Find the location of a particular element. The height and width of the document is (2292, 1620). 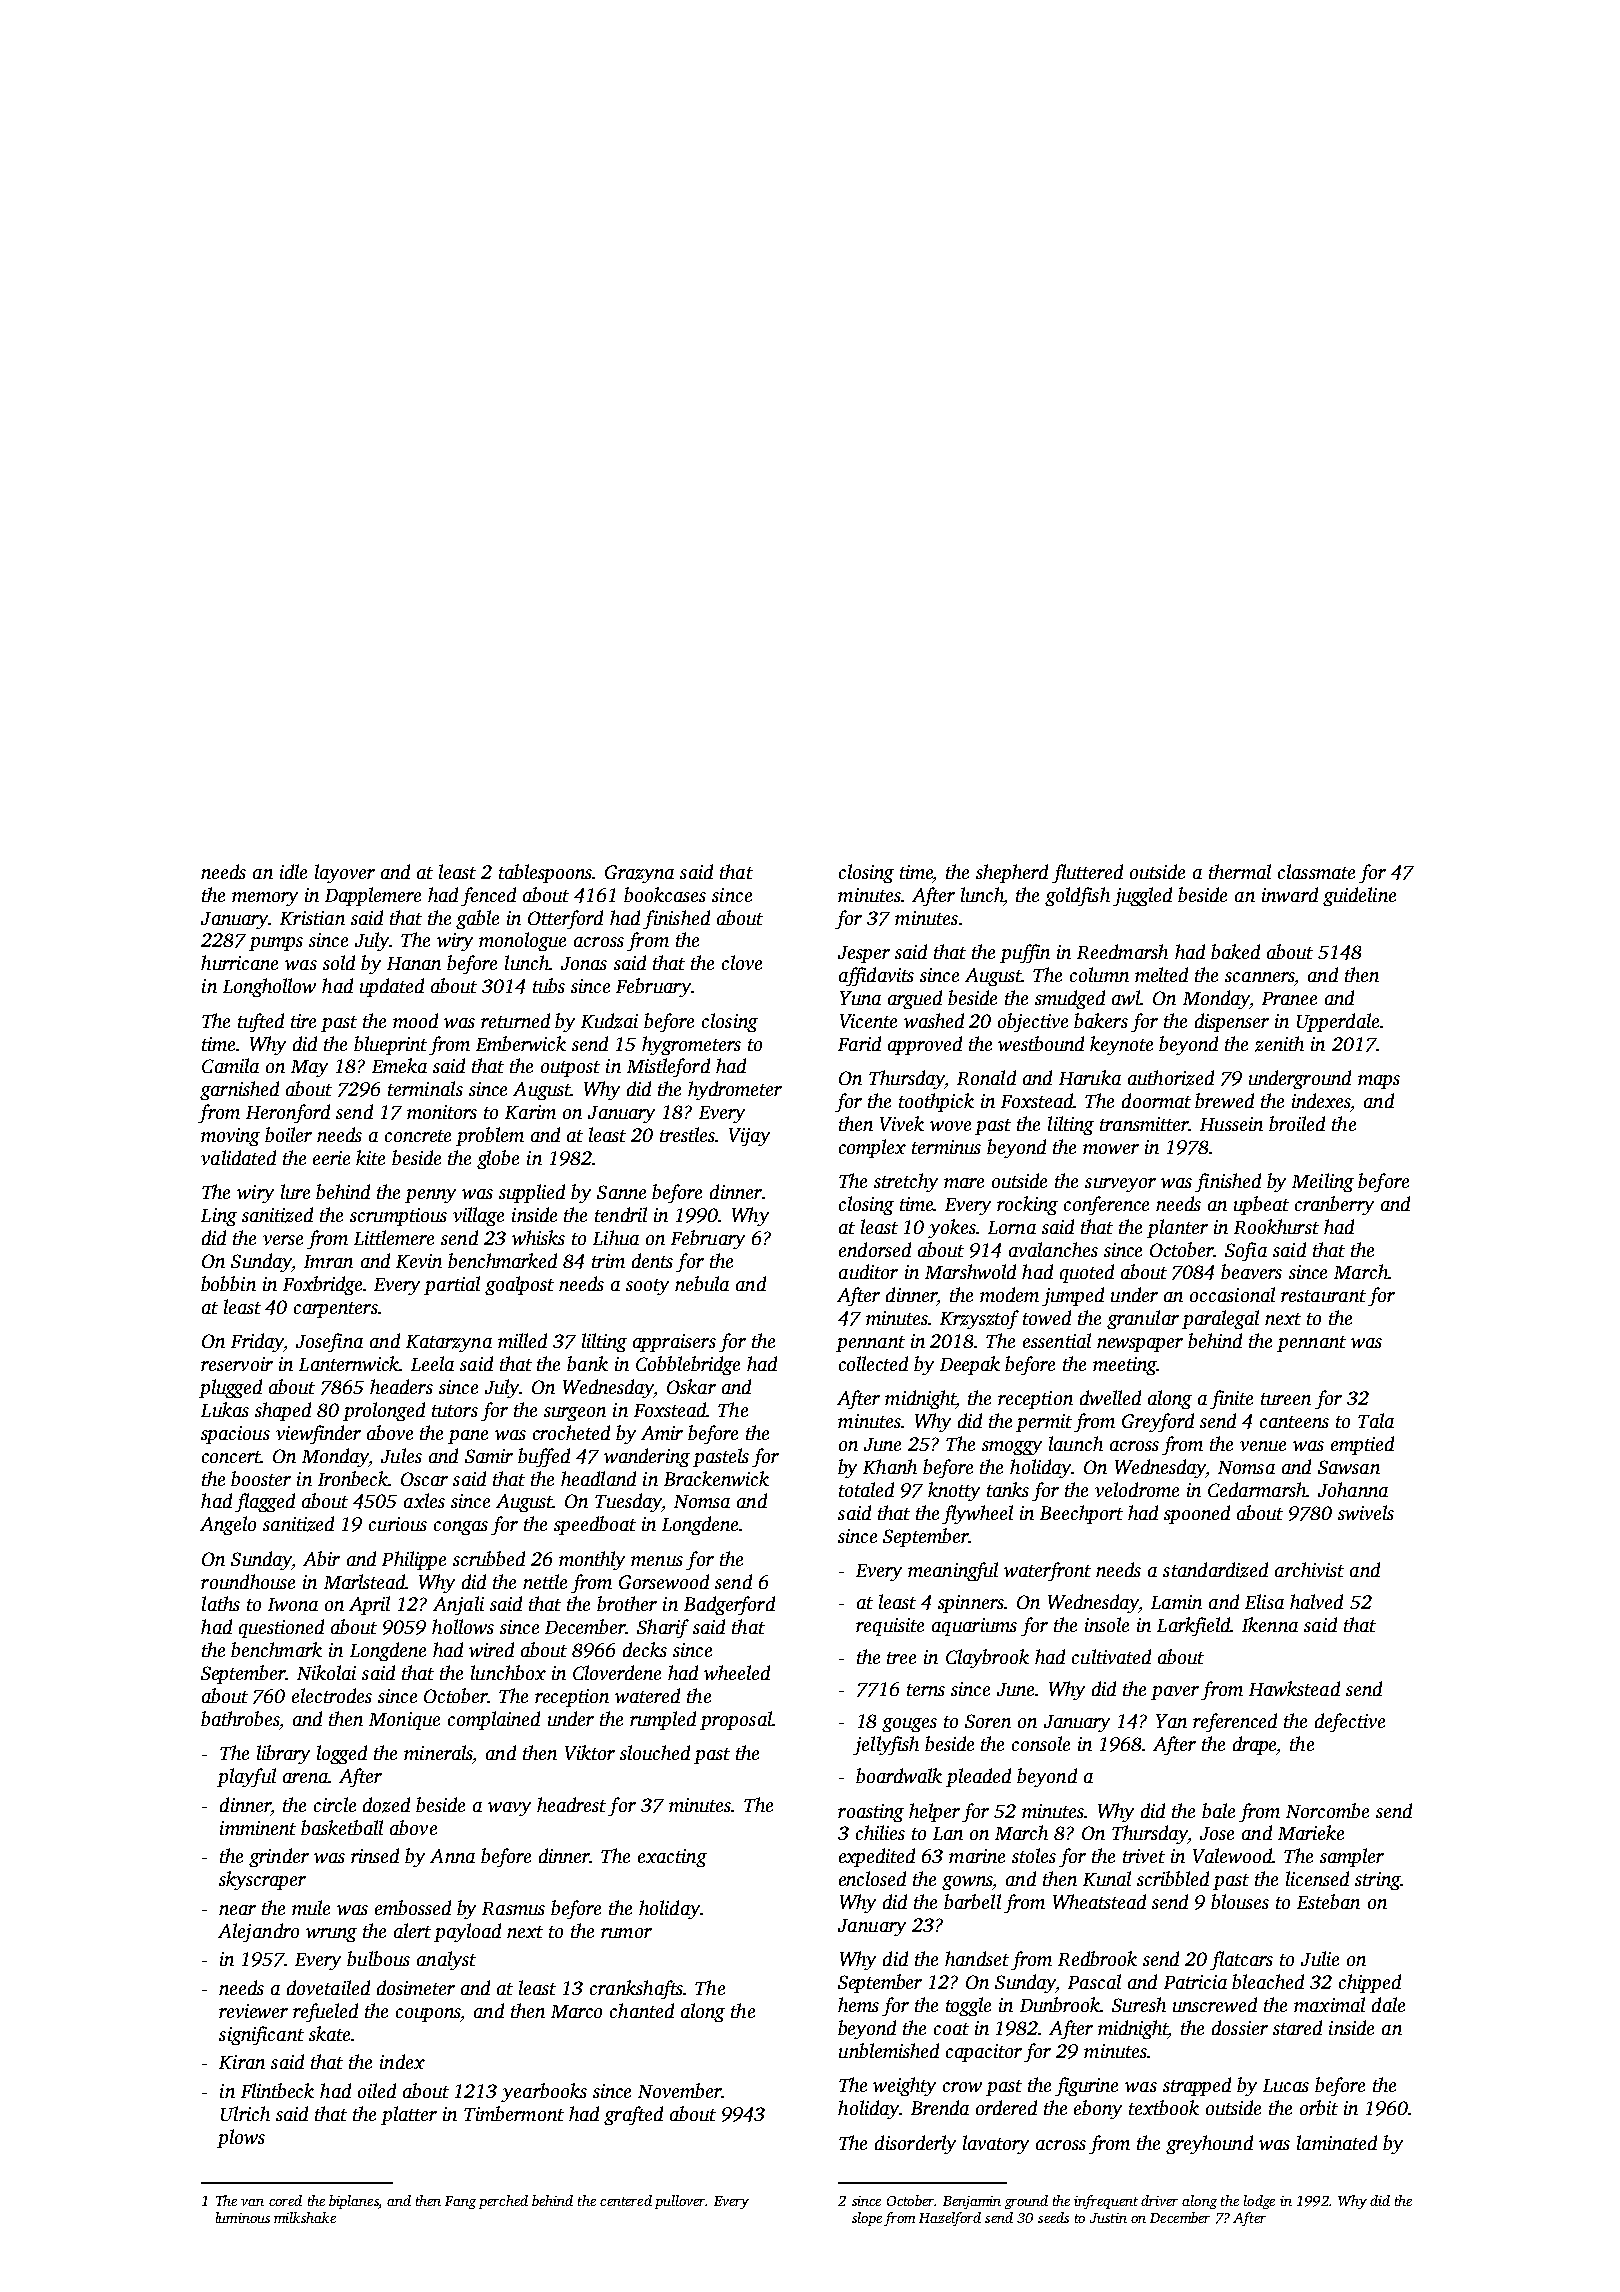

transmitter is located at coordinates (1144, 1124).
